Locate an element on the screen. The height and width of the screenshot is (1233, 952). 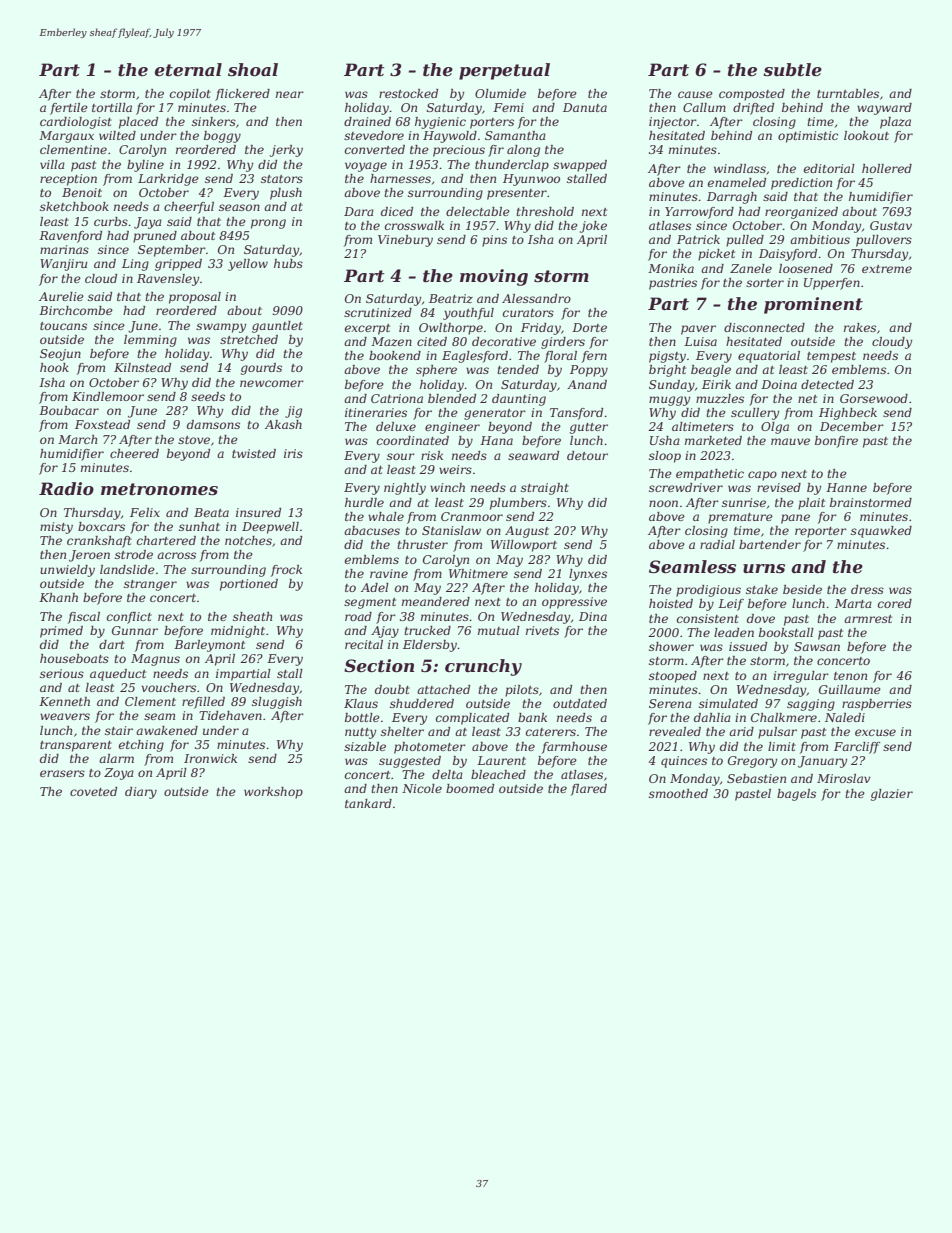
perpetual is located at coordinates (504, 71).
